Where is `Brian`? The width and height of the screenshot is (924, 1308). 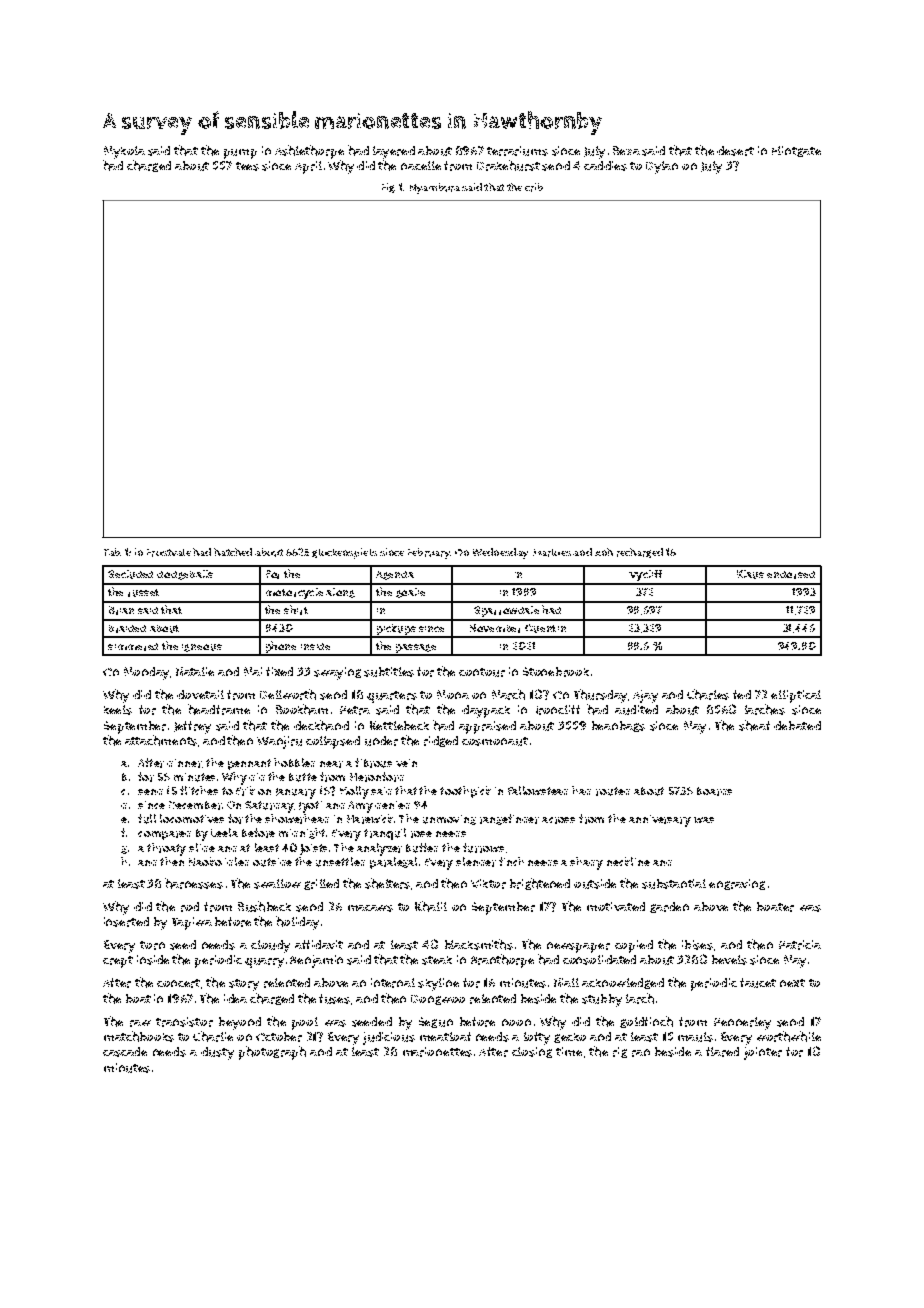
Brian is located at coordinates (121, 610).
